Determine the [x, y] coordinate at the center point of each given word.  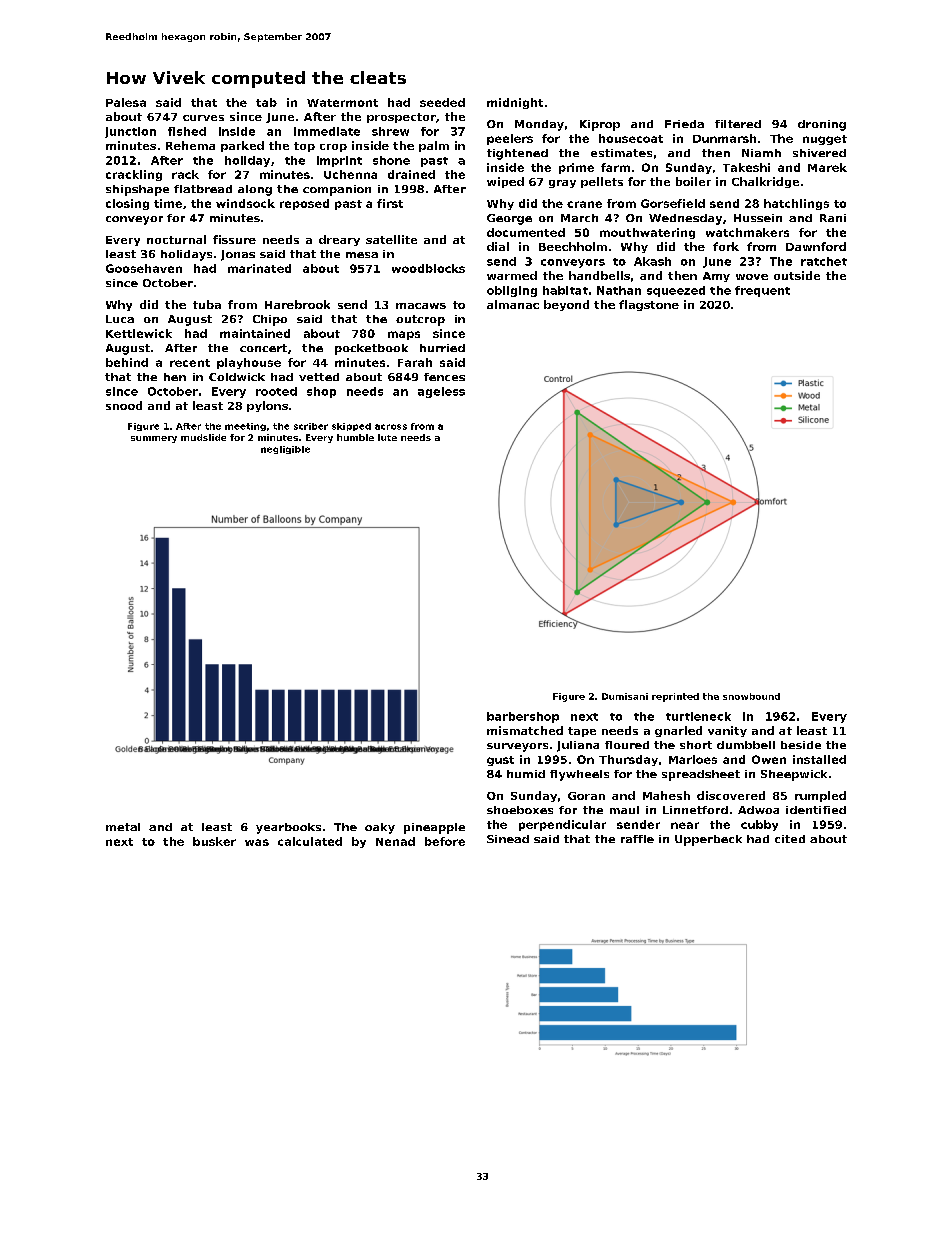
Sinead [508, 839]
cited [790, 839]
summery [154, 439]
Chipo [270, 320]
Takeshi [746, 167]
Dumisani [625, 696]
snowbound [751, 696]
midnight [515, 103]
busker [214, 841]
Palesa [126, 102]
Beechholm [573, 246]
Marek [827, 167]
